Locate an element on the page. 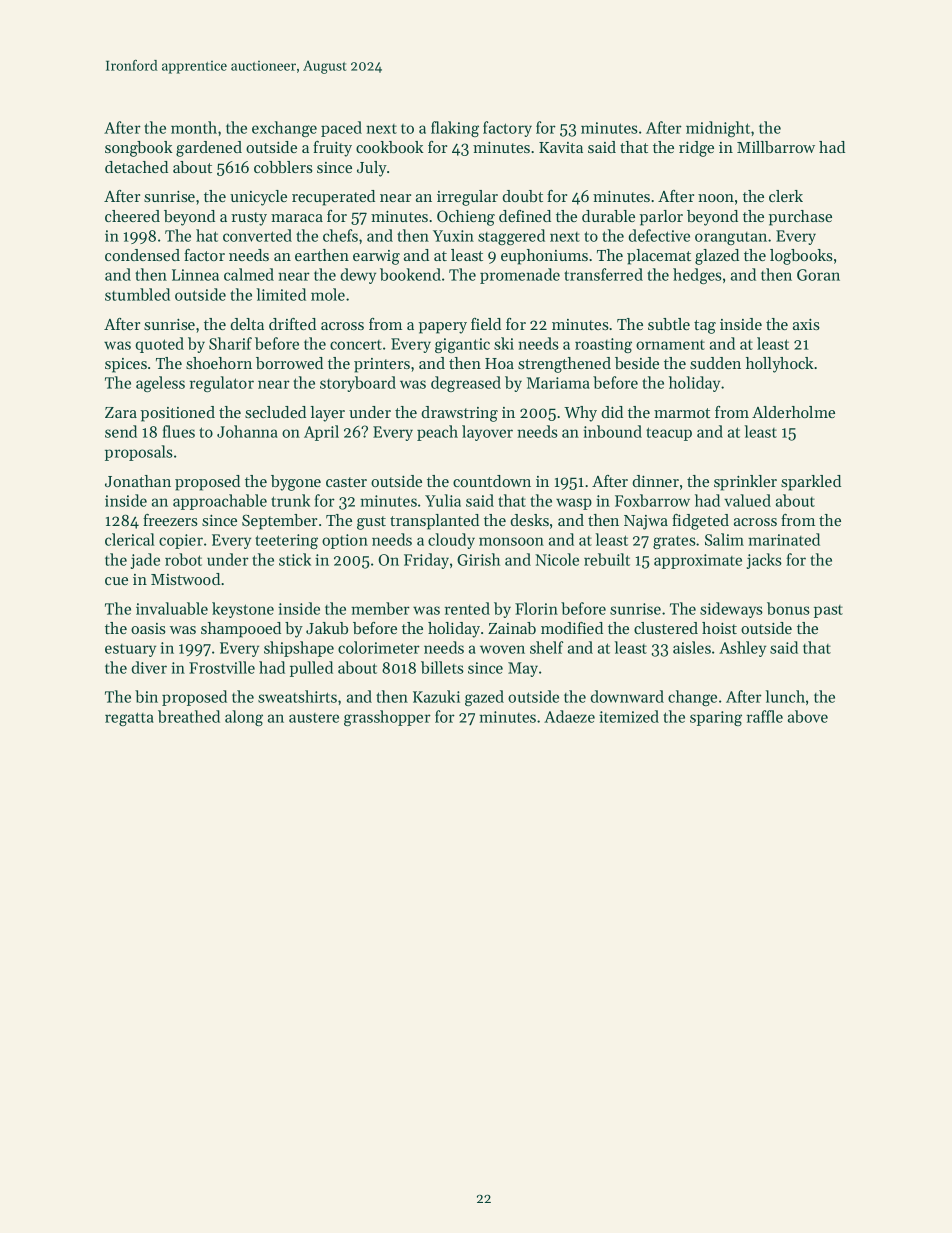 This page has width=952, height=1233. sideways is located at coordinates (731, 610).
